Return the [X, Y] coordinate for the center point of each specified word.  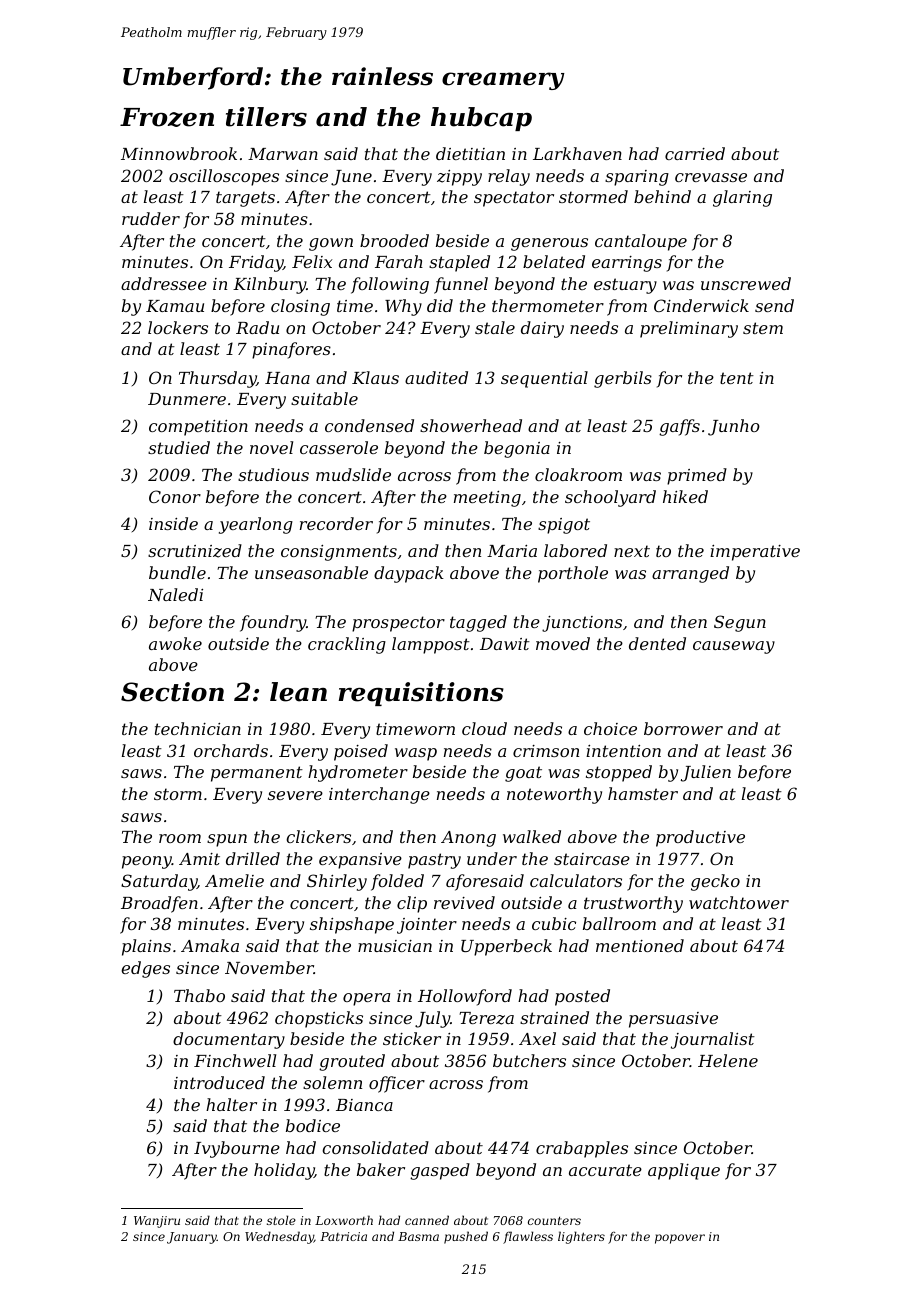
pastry [434, 861]
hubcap [481, 119]
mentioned [640, 945]
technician [198, 728]
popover [680, 1239]
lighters [581, 1237]
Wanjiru [157, 1222]
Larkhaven [577, 153]
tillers [266, 117]
